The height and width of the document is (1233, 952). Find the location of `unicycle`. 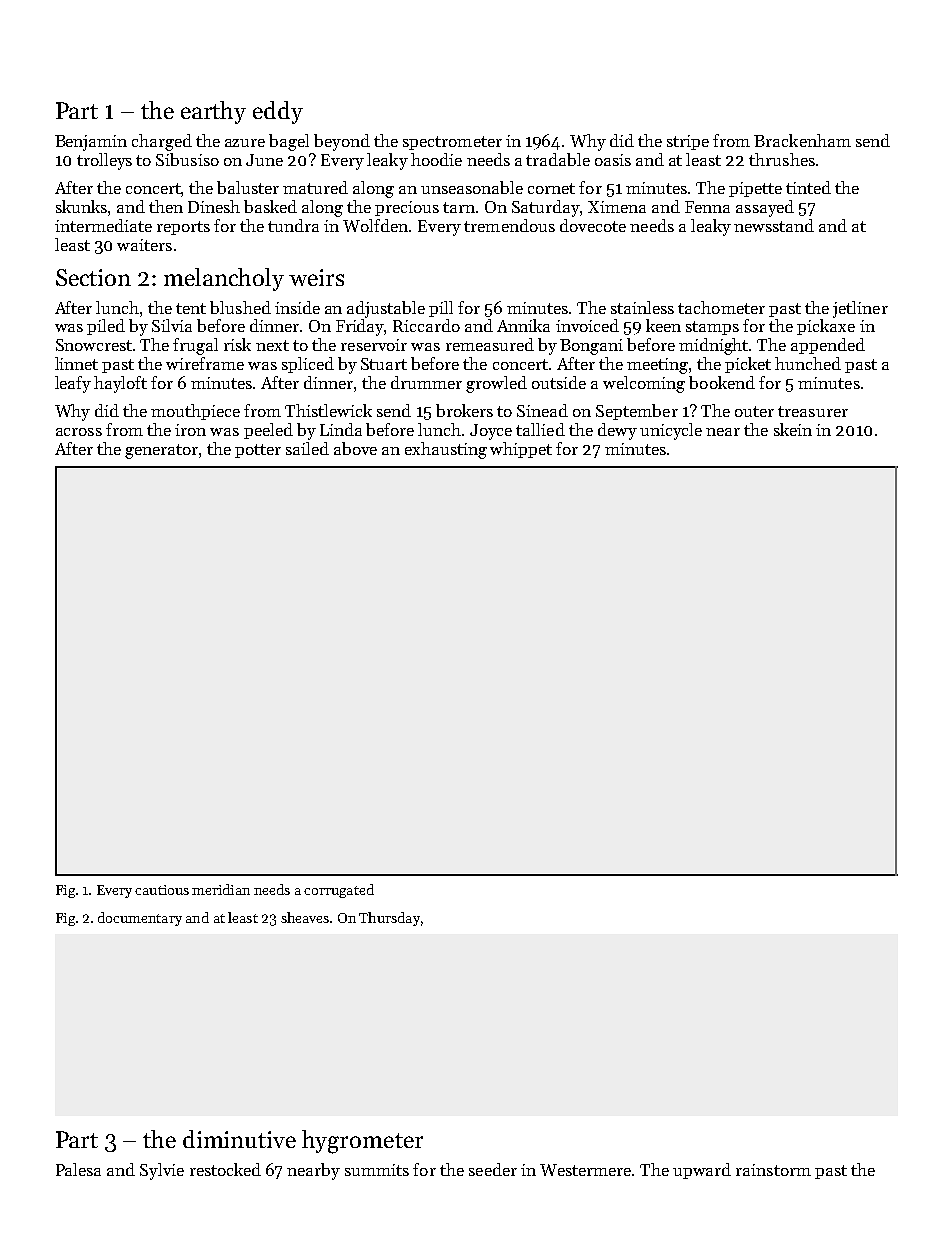

unicycle is located at coordinates (671, 431).
